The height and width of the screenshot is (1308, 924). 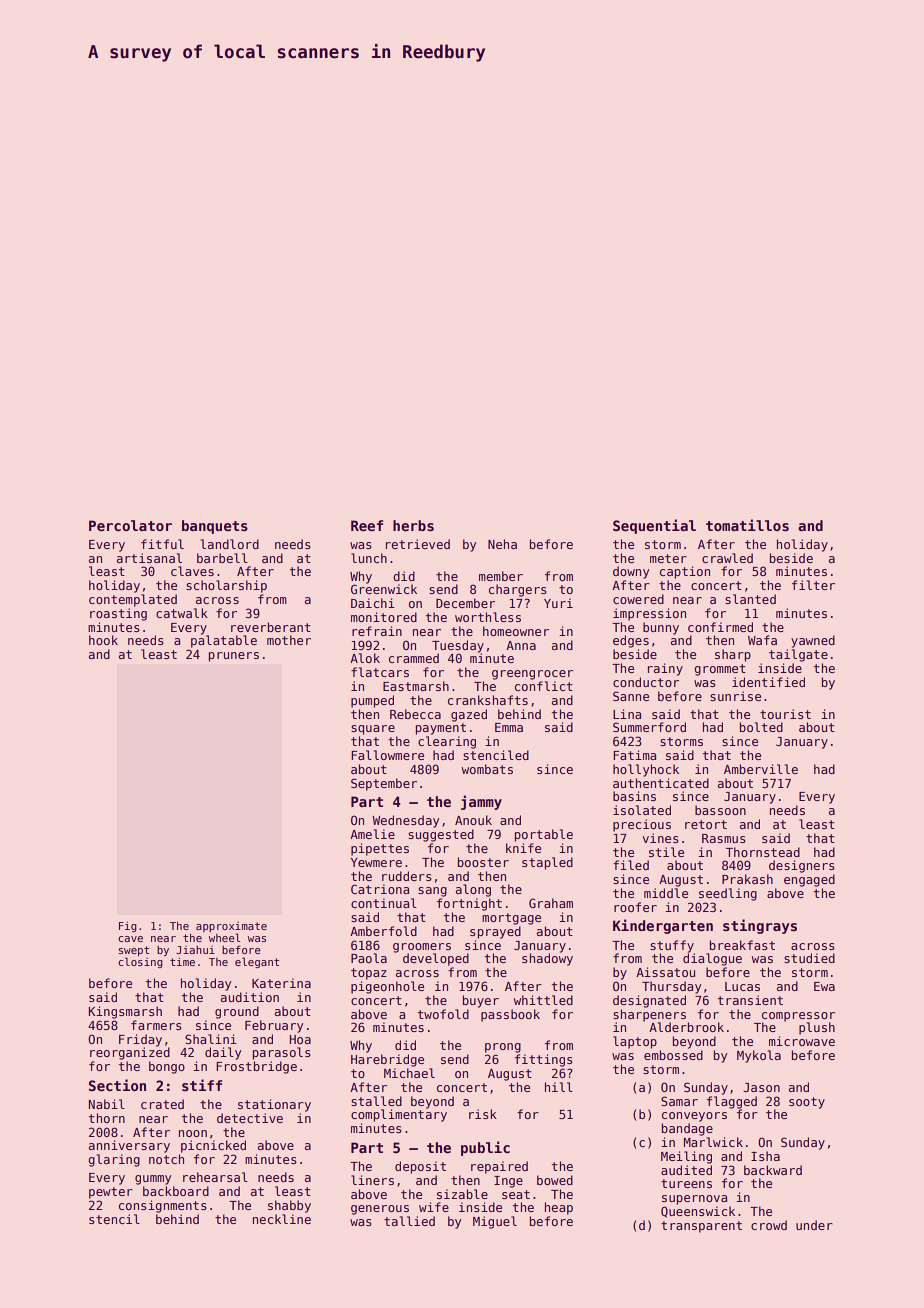 What do you see at coordinates (634, 796) in the screenshot?
I see `basins` at bounding box center [634, 796].
